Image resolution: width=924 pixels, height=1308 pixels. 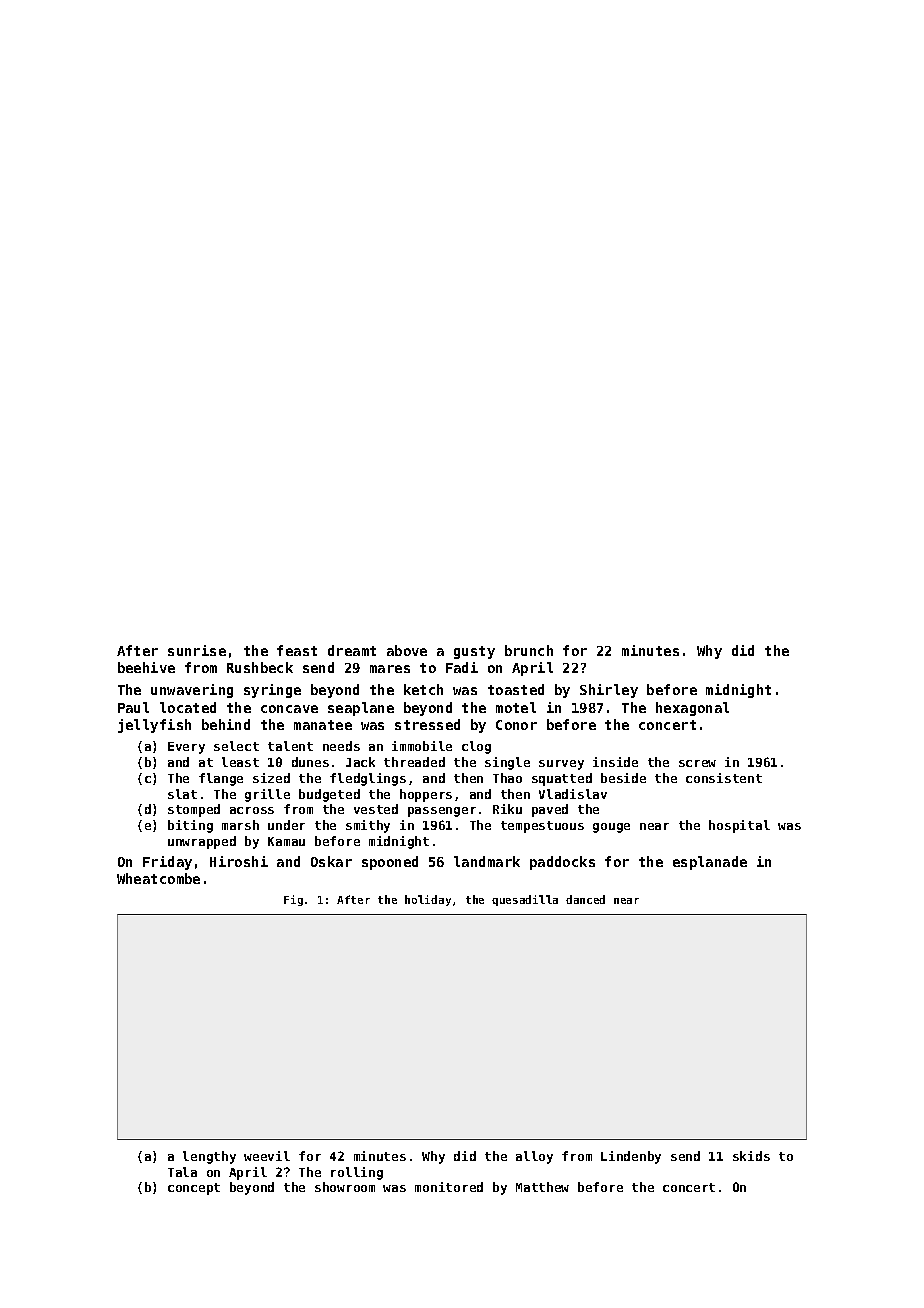 I want to click on danced, so click(x=585, y=899).
